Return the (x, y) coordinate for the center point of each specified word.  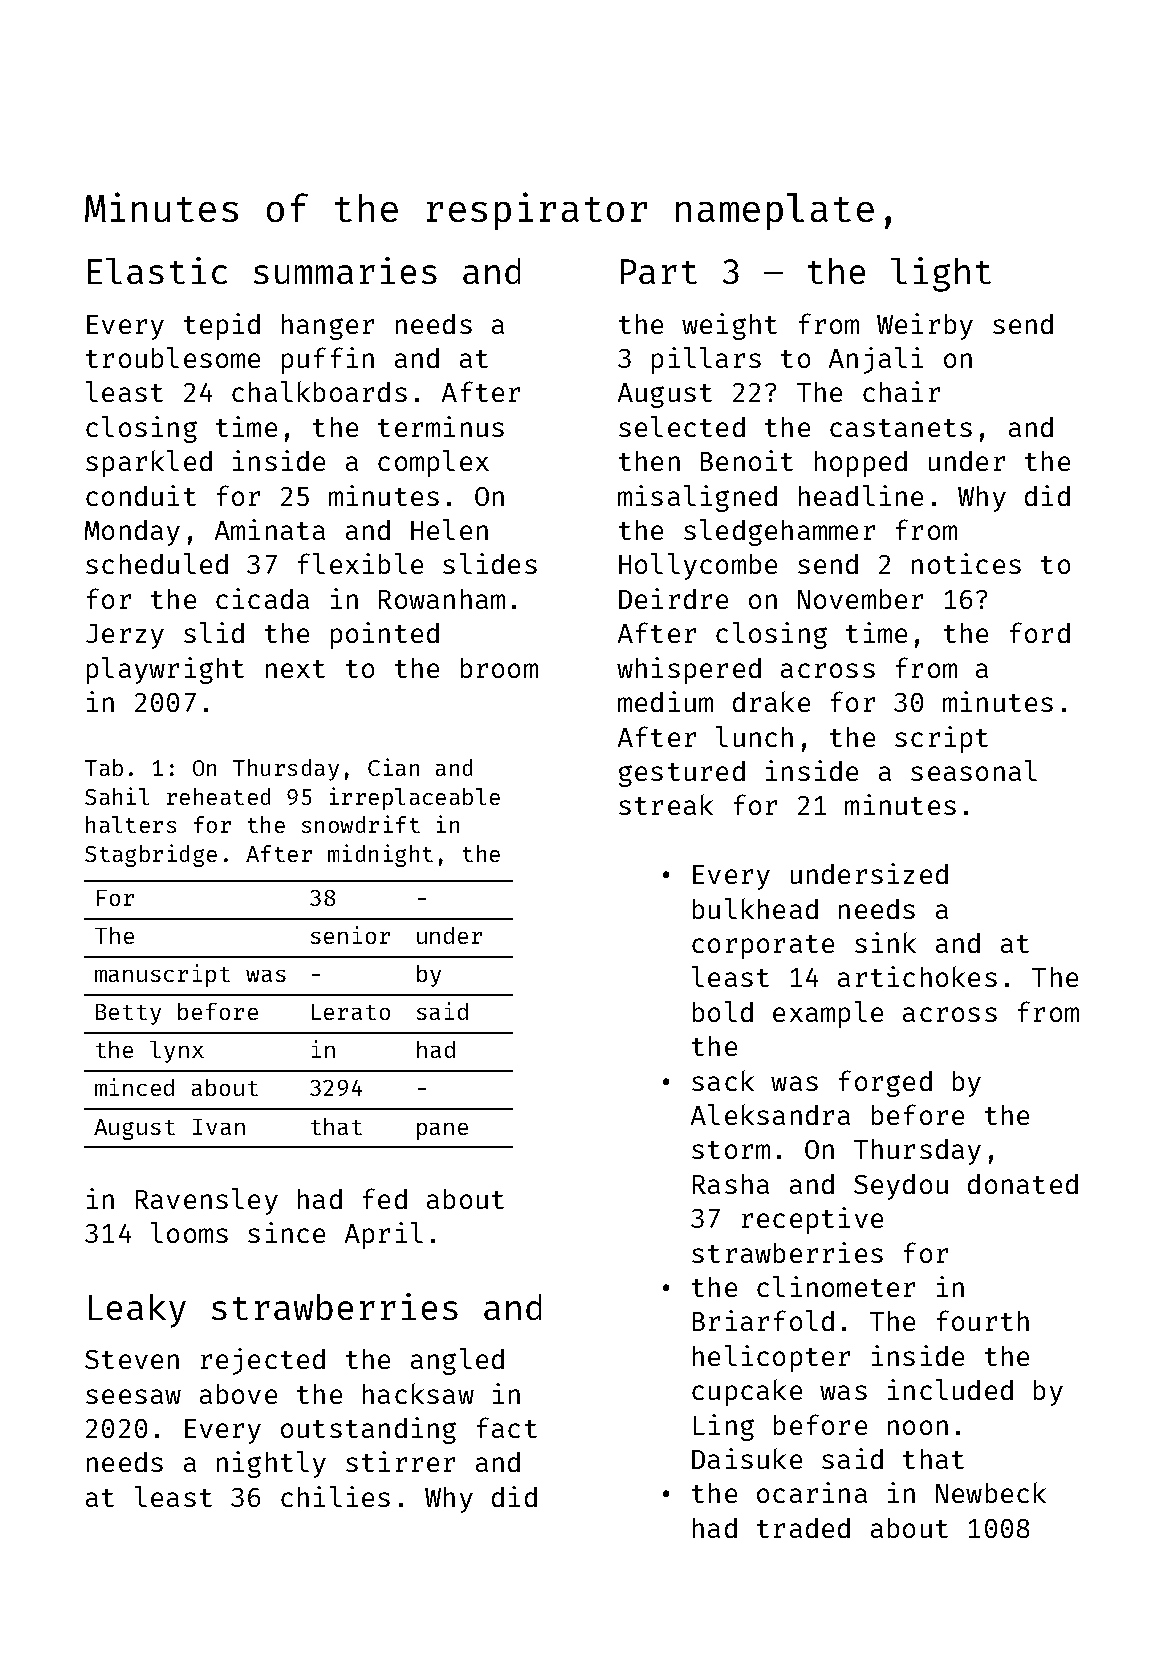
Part (659, 271)
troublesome (173, 357)
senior (350, 935)
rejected (263, 1361)
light (941, 274)
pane (442, 1131)
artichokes (917, 976)
